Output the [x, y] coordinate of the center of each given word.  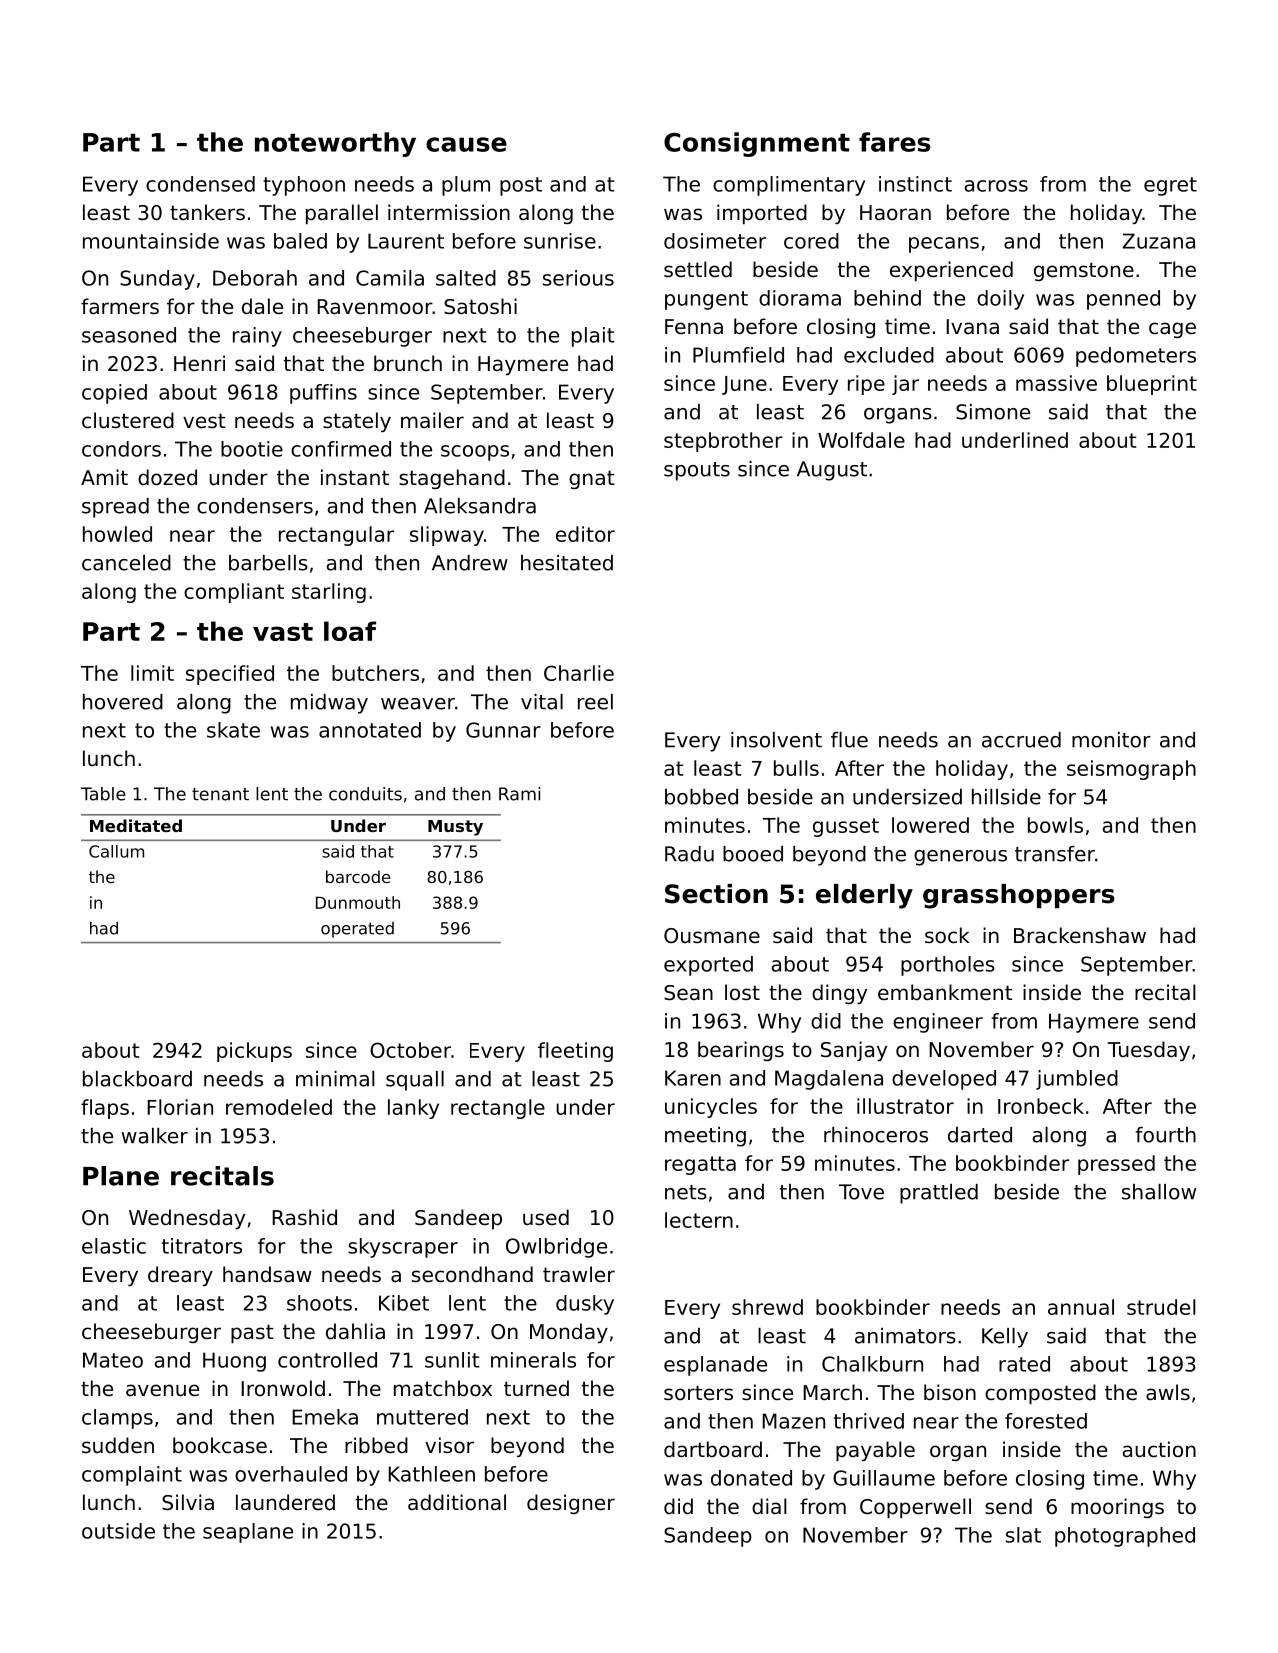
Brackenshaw [1080, 935]
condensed [200, 184]
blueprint [1152, 385]
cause [466, 144]
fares [895, 142]
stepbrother [723, 442]
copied [114, 394]
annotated [370, 730]
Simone [993, 412]
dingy [839, 994]
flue [849, 740]
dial [769, 1506]
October [410, 1050]
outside [118, 1531]
